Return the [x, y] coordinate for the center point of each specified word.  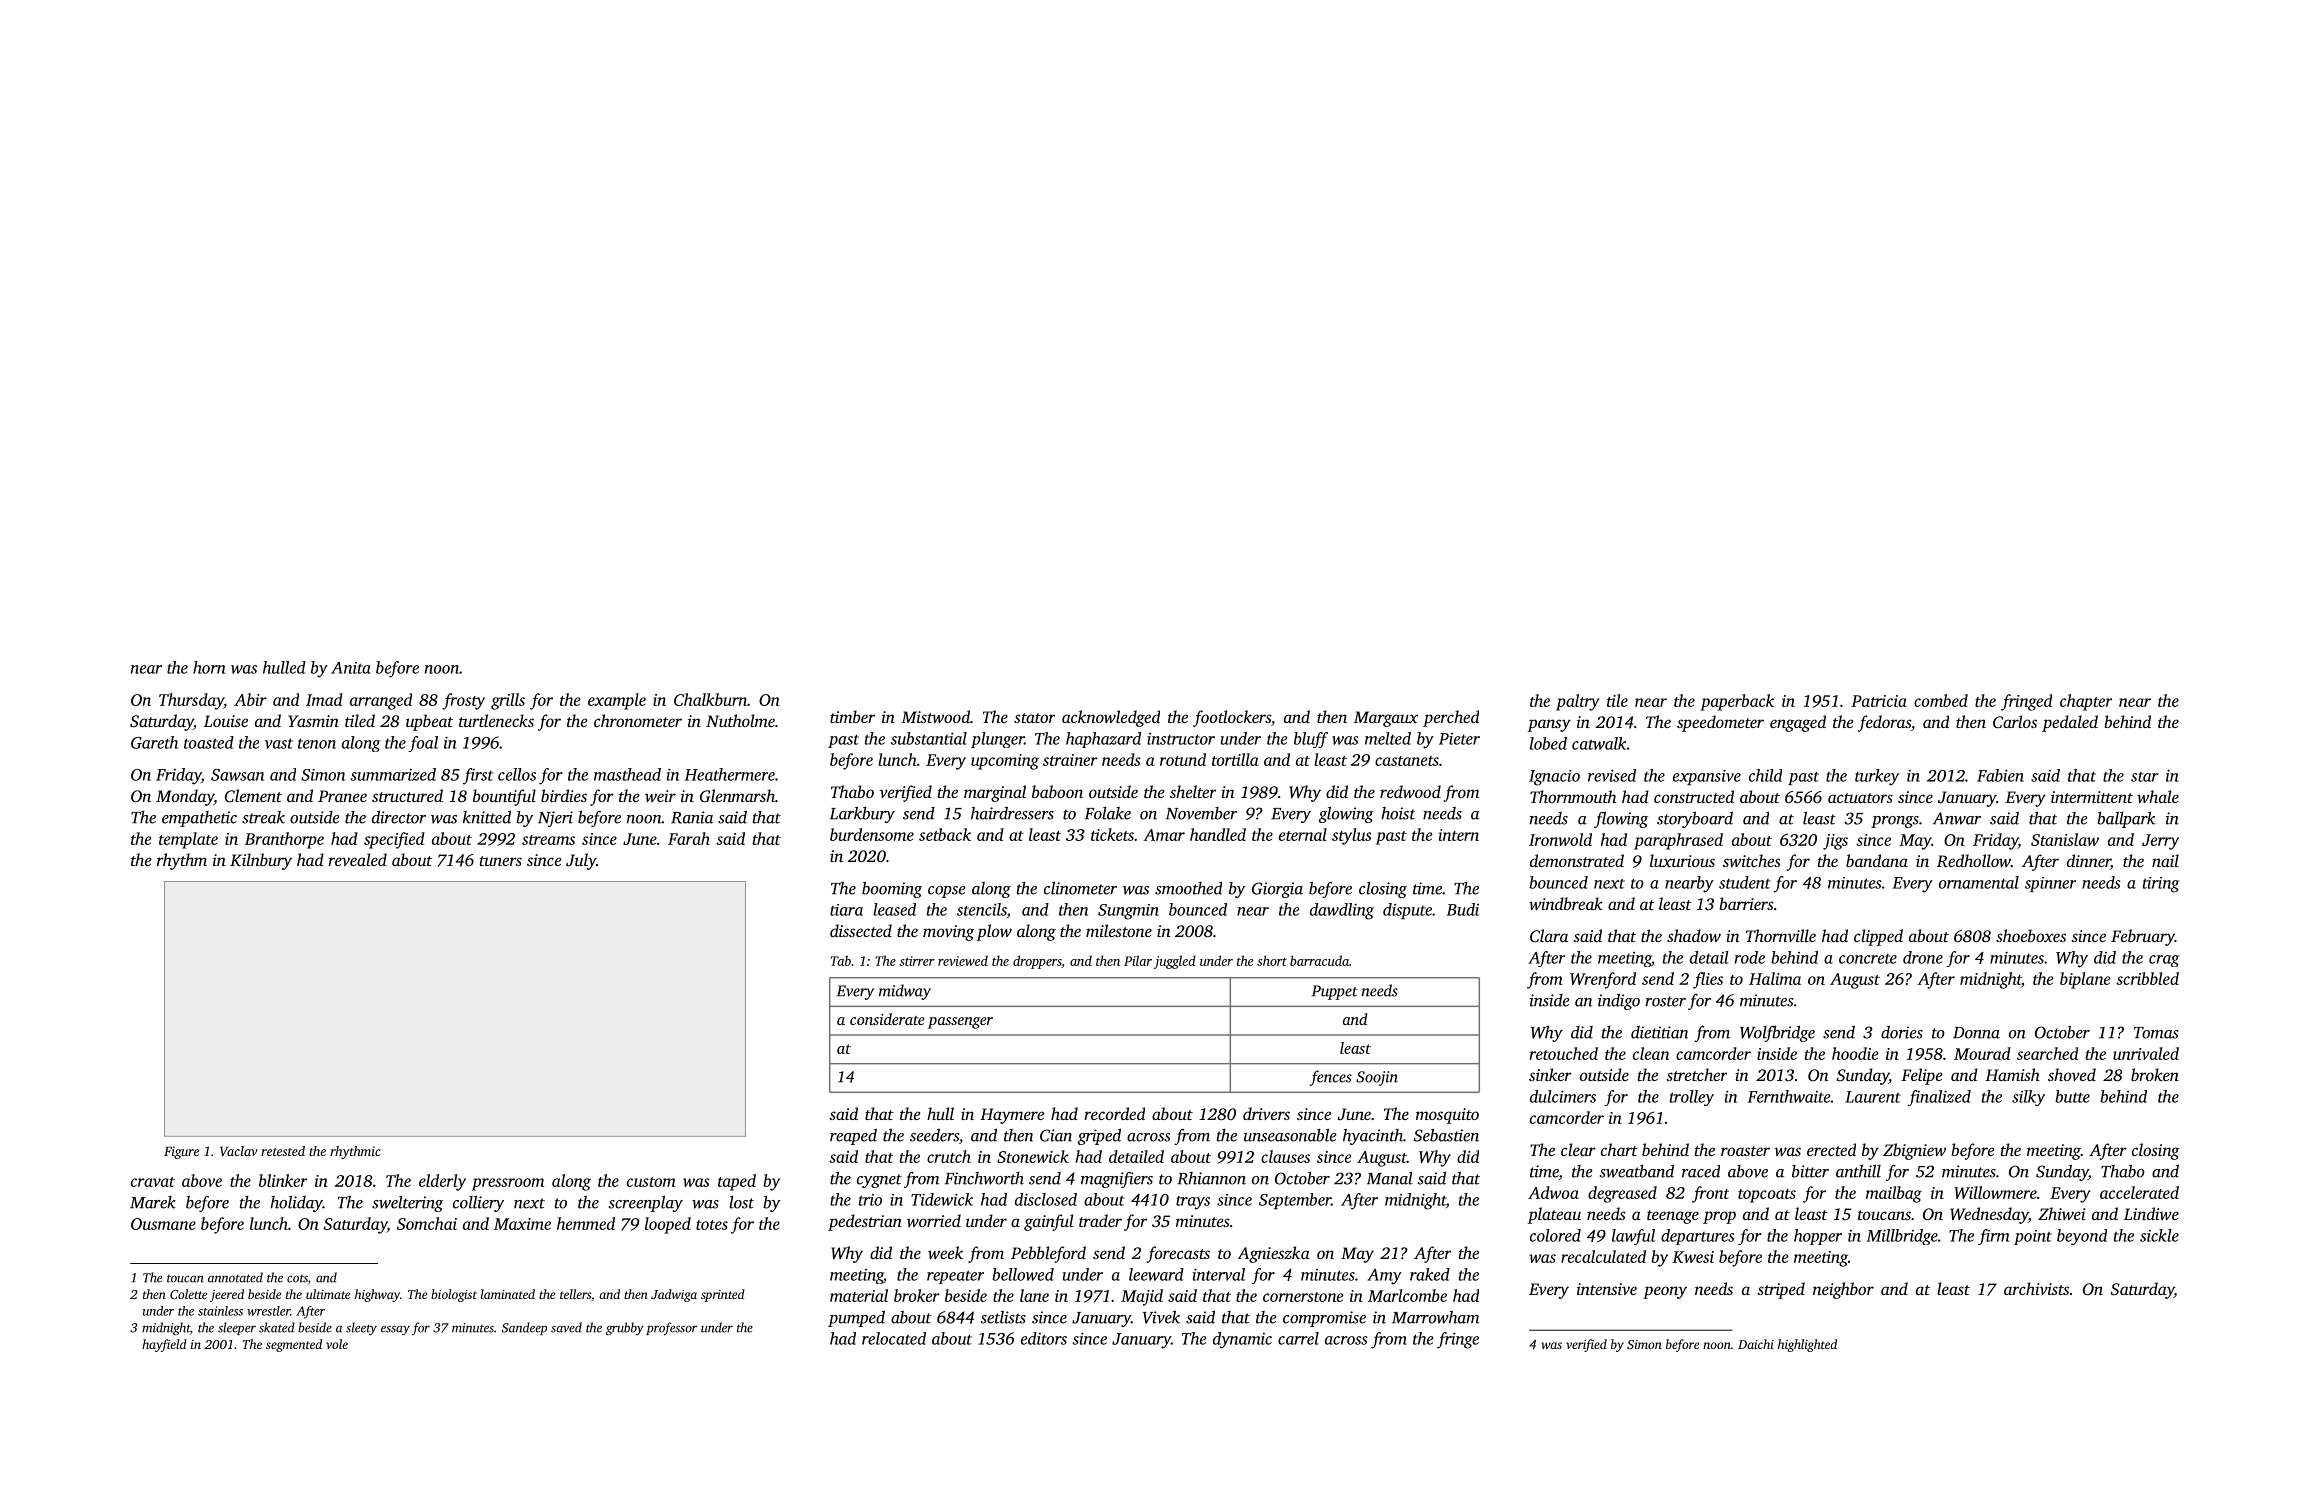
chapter [2086, 702]
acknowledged [1111, 718]
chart [1619, 1149]
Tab [841, 960]
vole [337, 1344]
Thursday [191, 701]
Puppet [1335, 992]
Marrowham [1435, 1317]
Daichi [1756, 1344]
